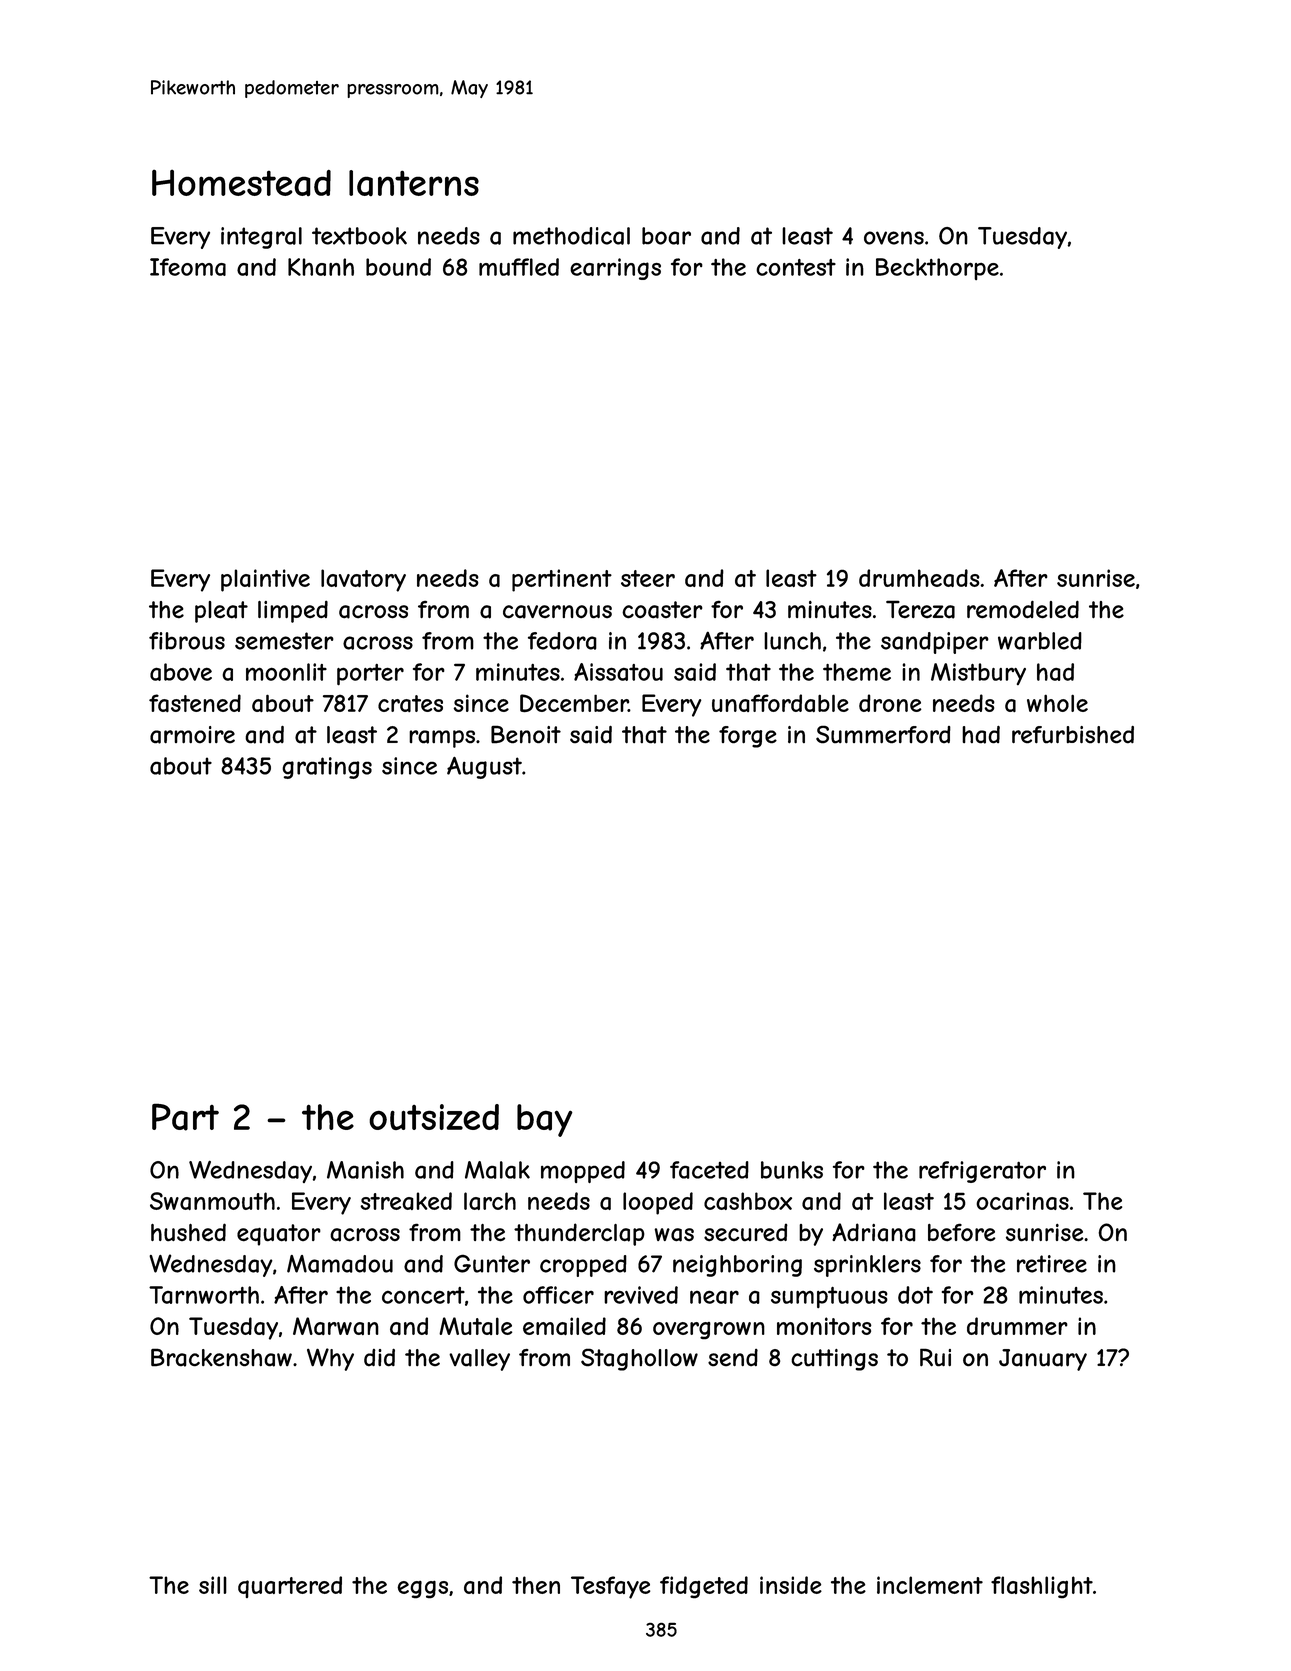  I want to click on lavatory, so click(363, 580).
